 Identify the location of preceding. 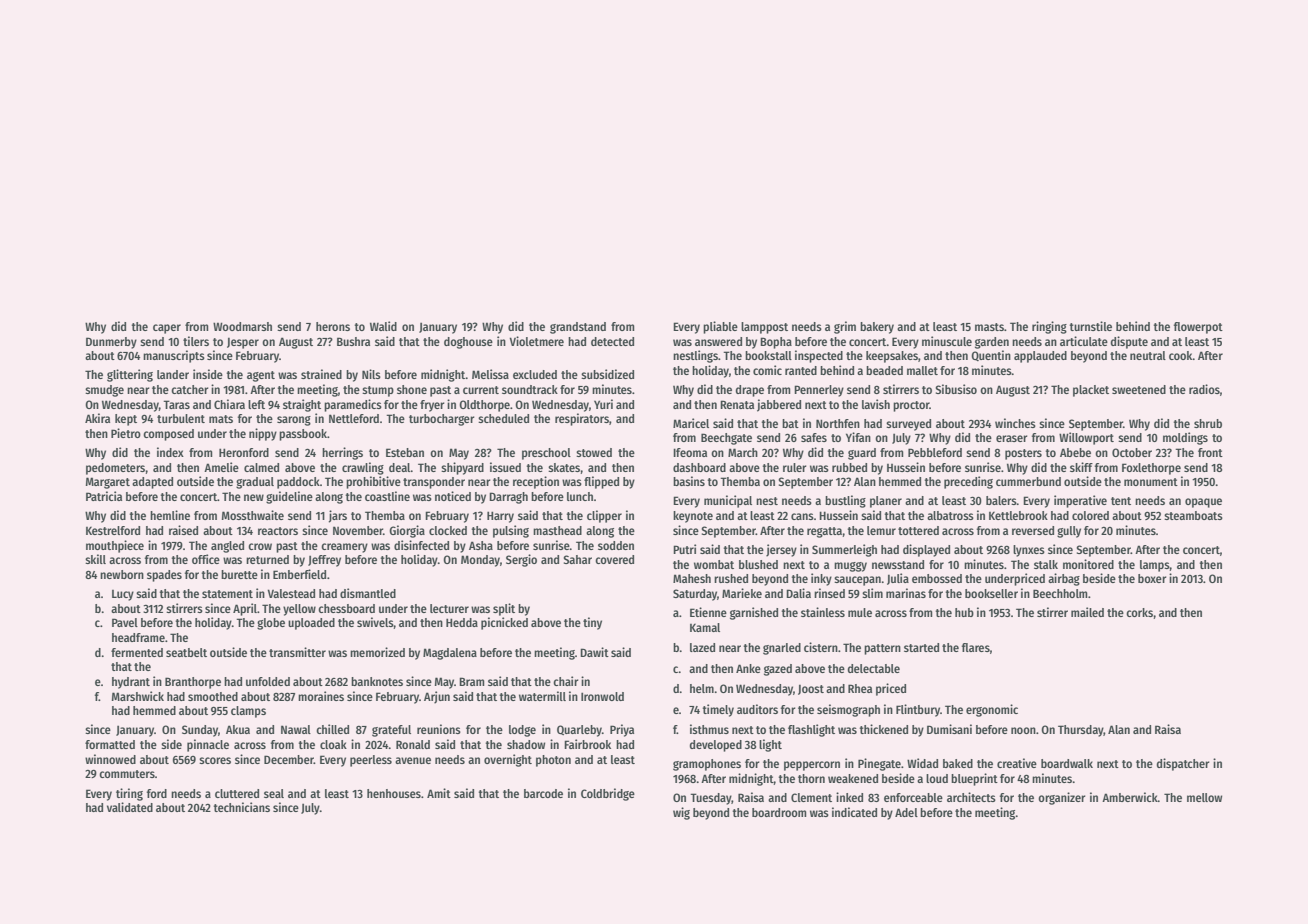
(968, 482).
